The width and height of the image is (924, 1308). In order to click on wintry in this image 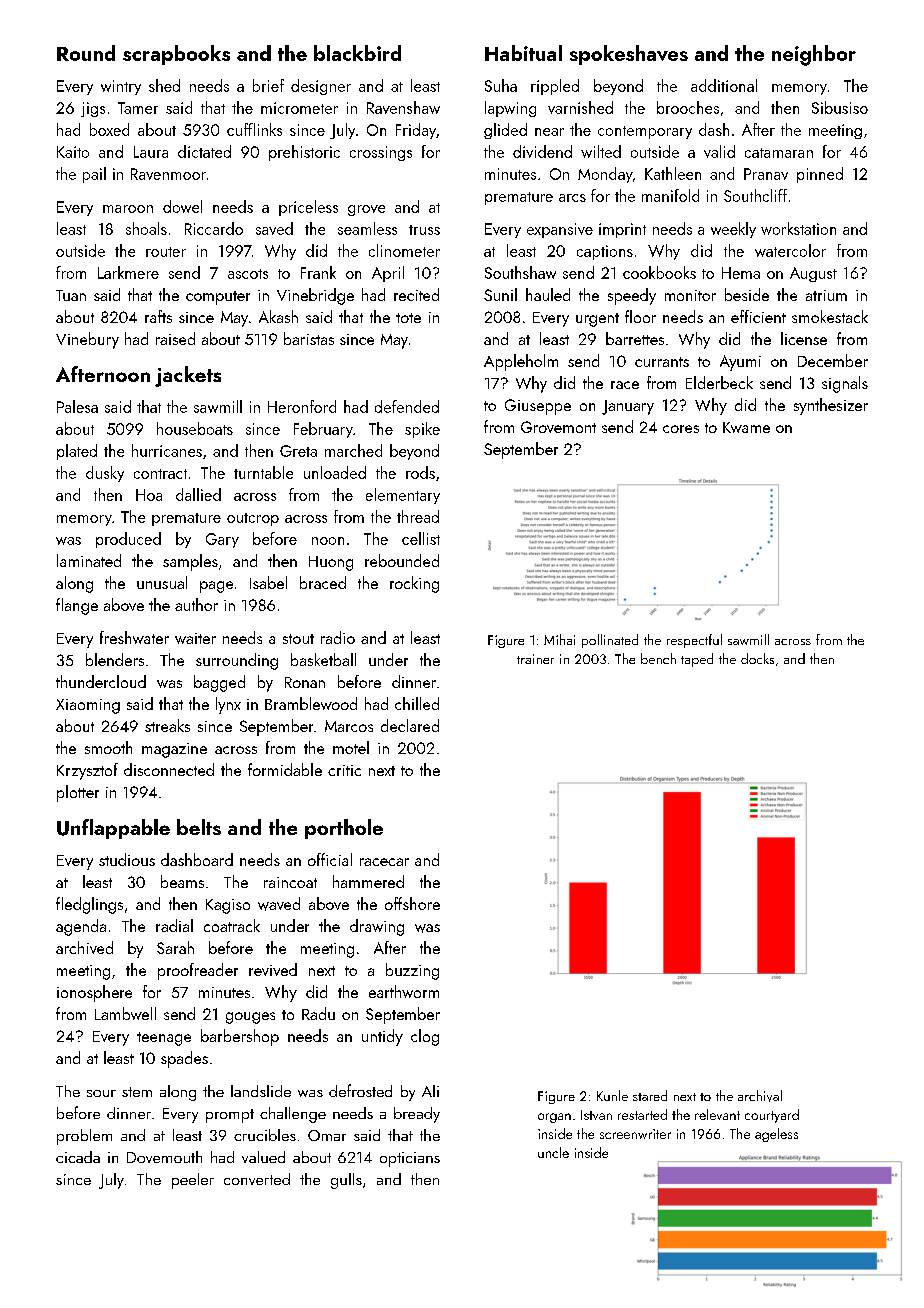, I will do `click(121, 87)`.
